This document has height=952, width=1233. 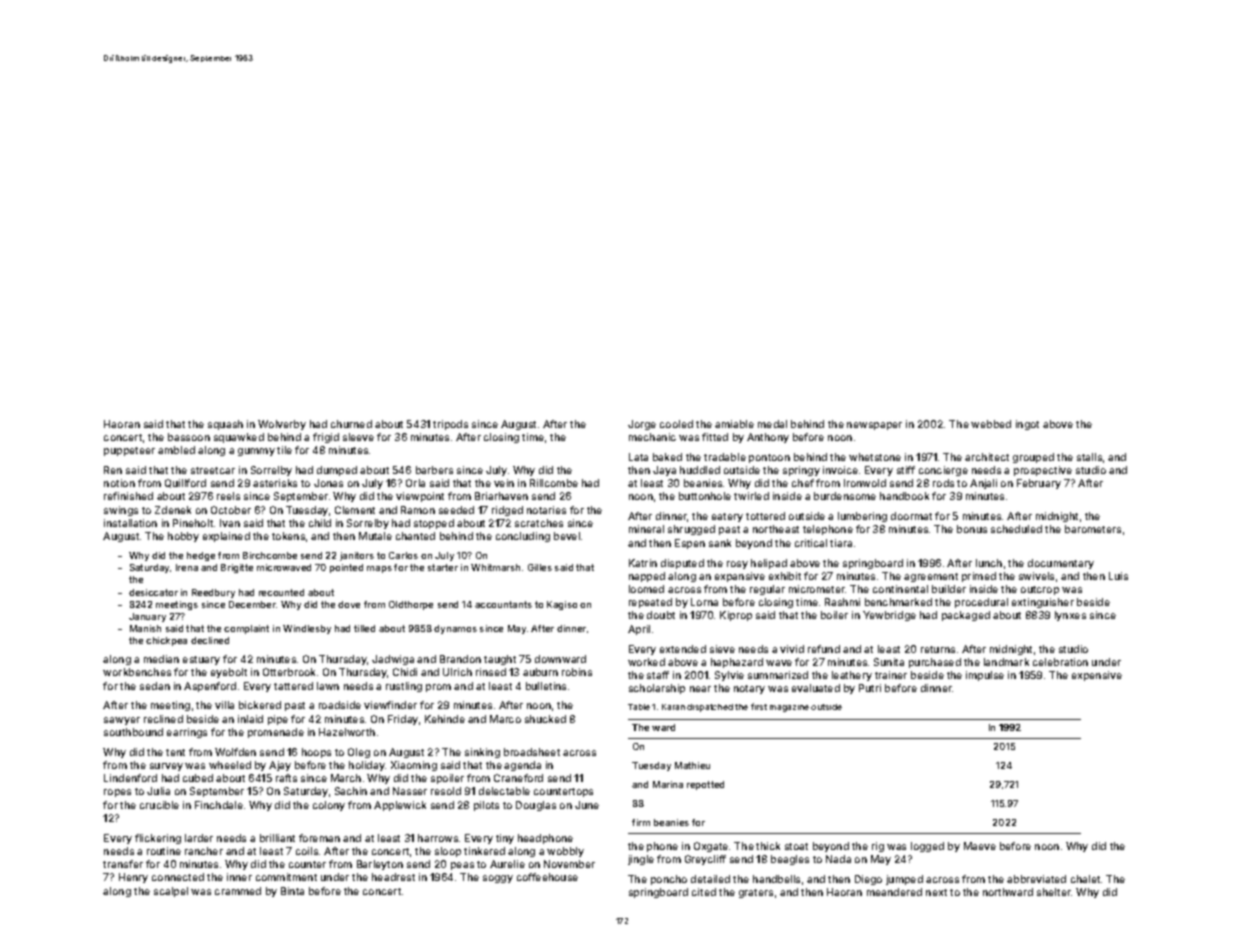 What do you see at coordinates (129, 451) in the document?
I see `puppeteer` at bounding box center [129, 451].
